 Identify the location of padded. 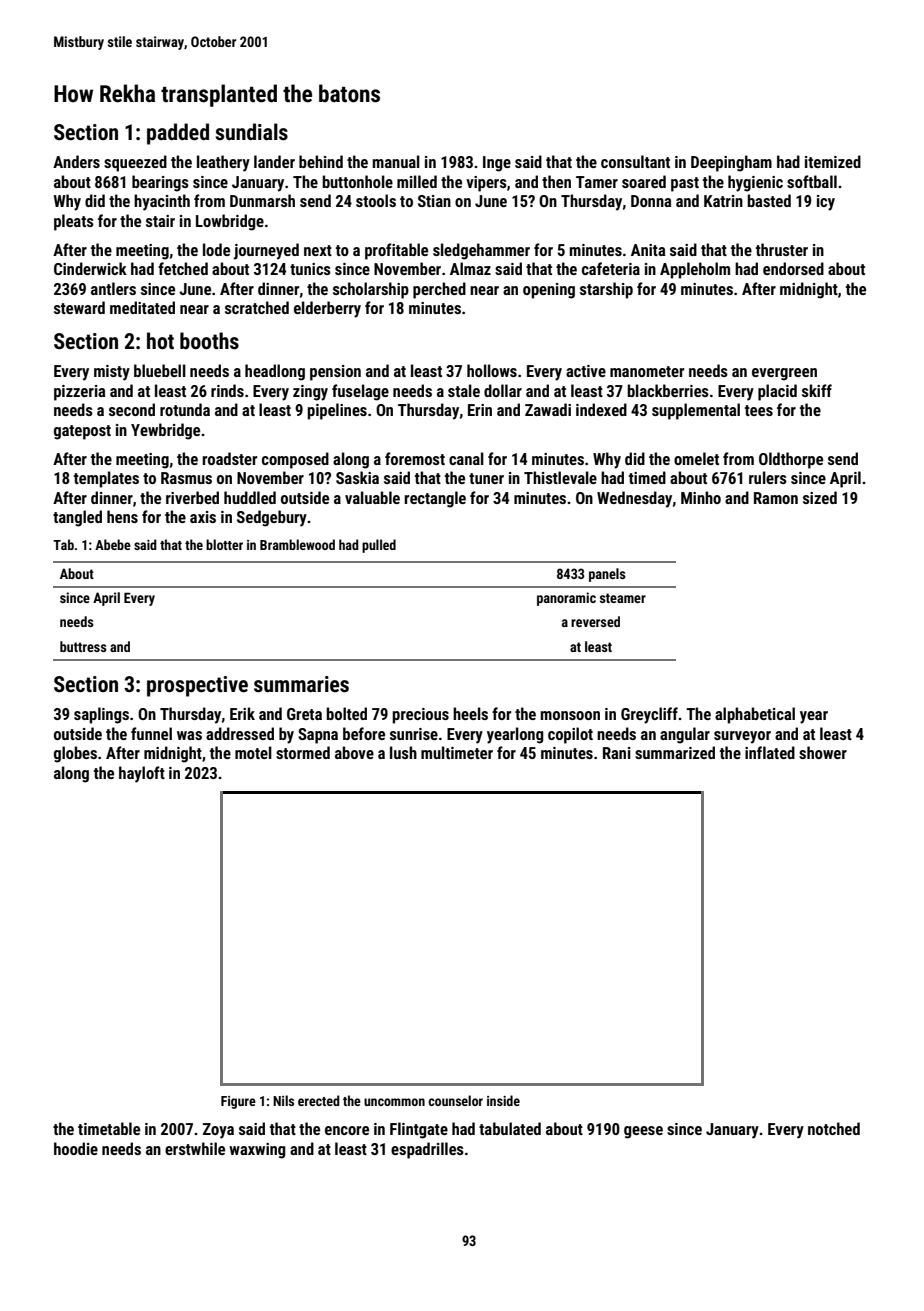
(178, 134).
